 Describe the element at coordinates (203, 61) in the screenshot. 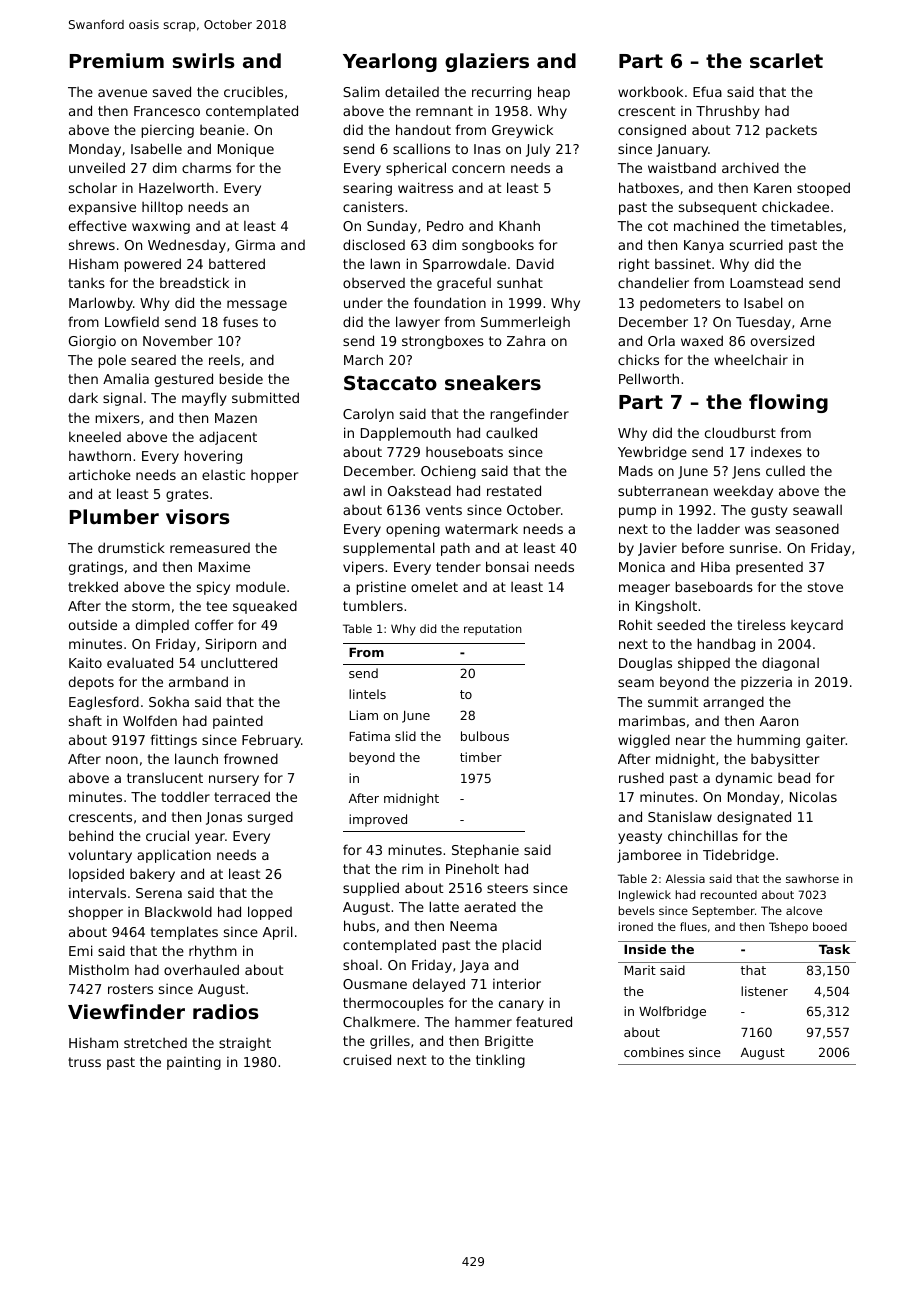

I see `swirls` at that location.
